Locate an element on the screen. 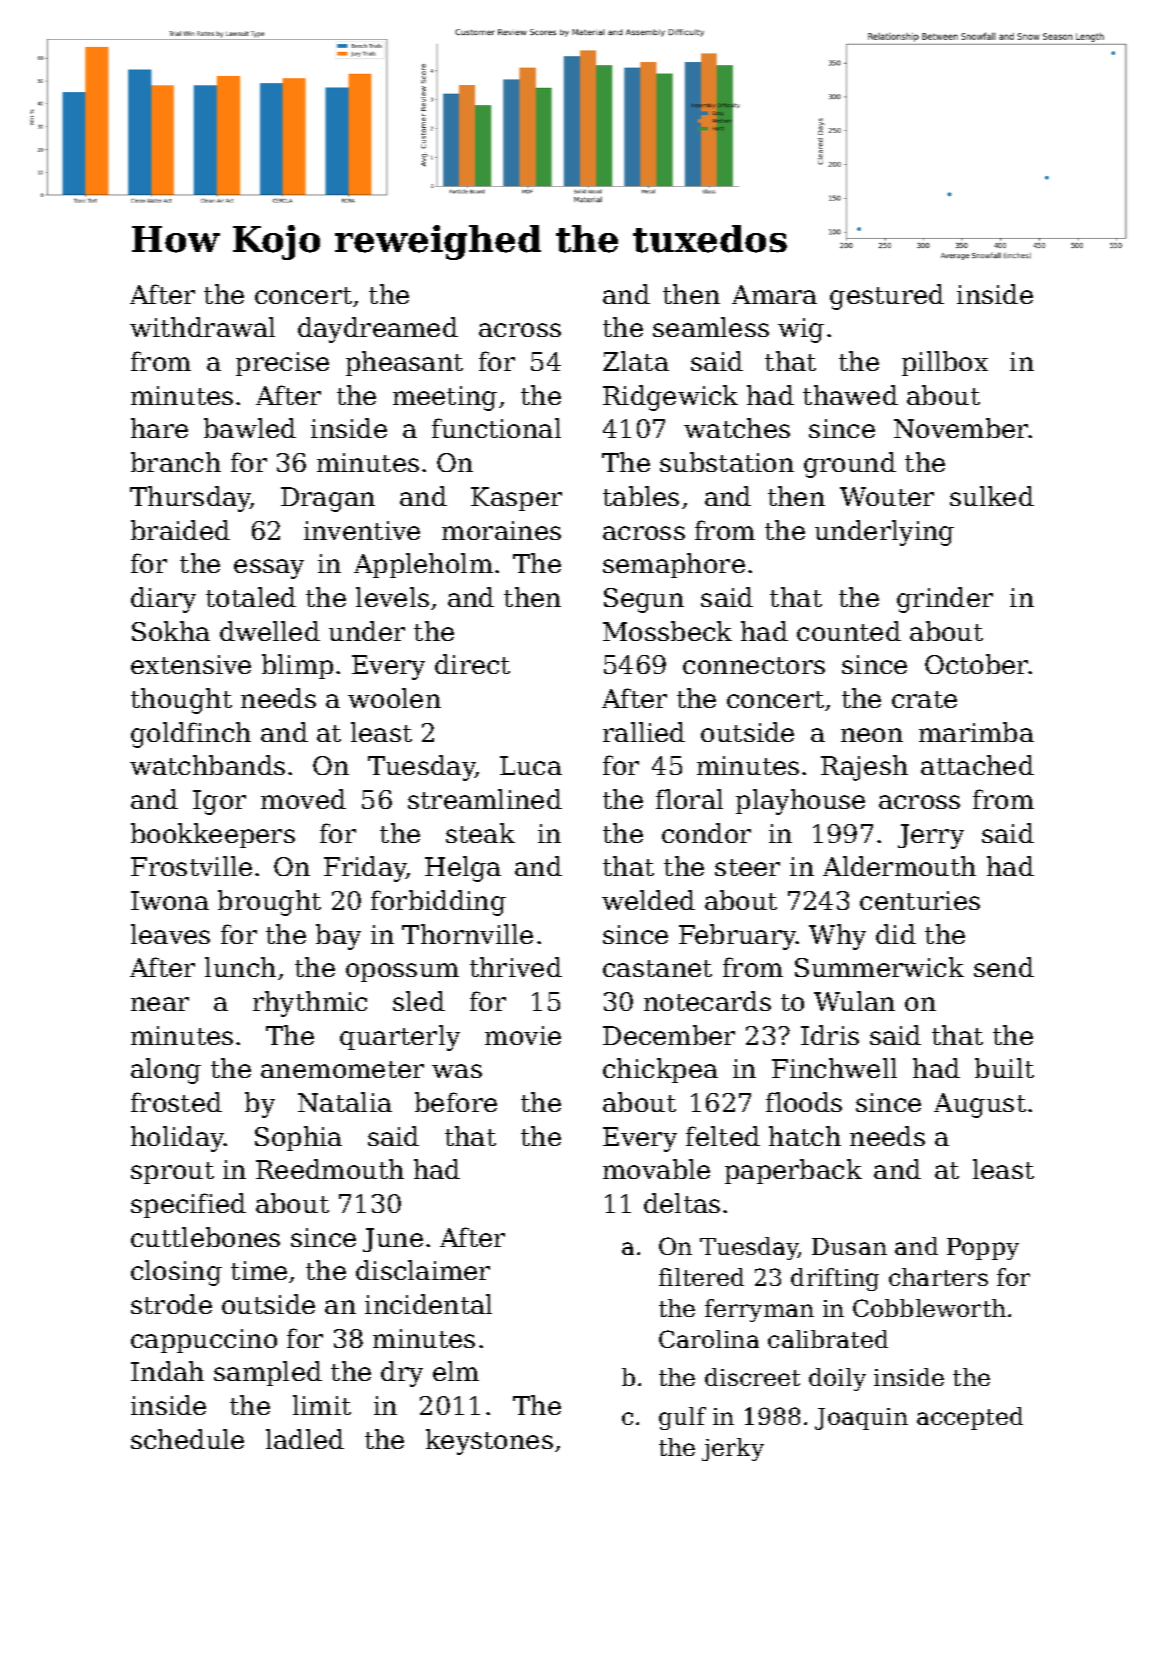 The image size is (1165, 1654). schedule is located at coordinates (187, 1439).
